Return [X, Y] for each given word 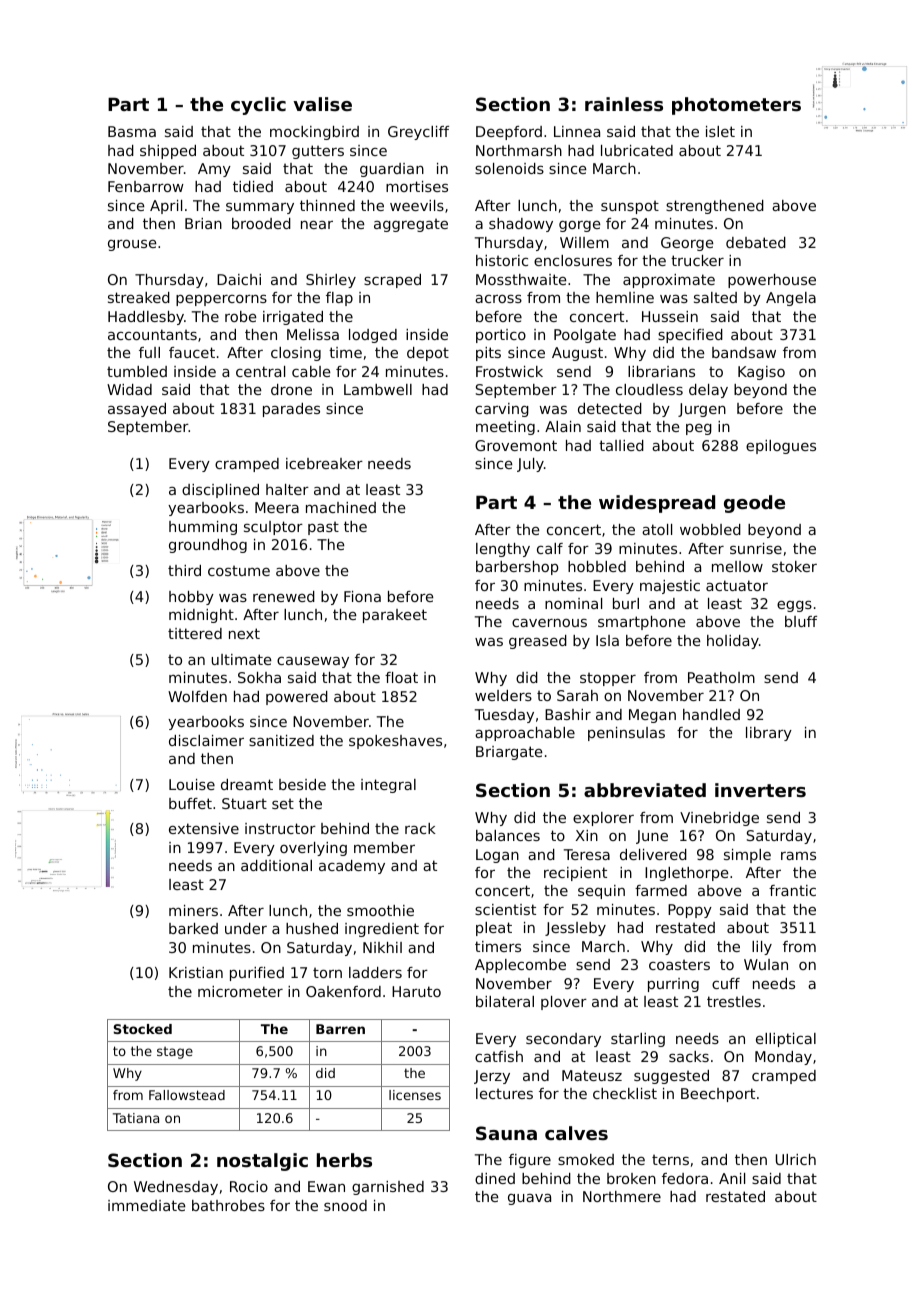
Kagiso [761, 373]
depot [428, 354]
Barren [340, 1029]
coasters [679, 964]
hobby [191, 598]
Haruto [416, 991]
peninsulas [626, 734]
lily [762, 948]
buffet [190, 803]
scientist [505, 909]
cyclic [258, 106]
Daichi [239, 279]
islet [720, 131]
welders [503, 695]
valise [322, 104]
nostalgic [262, 1162]
